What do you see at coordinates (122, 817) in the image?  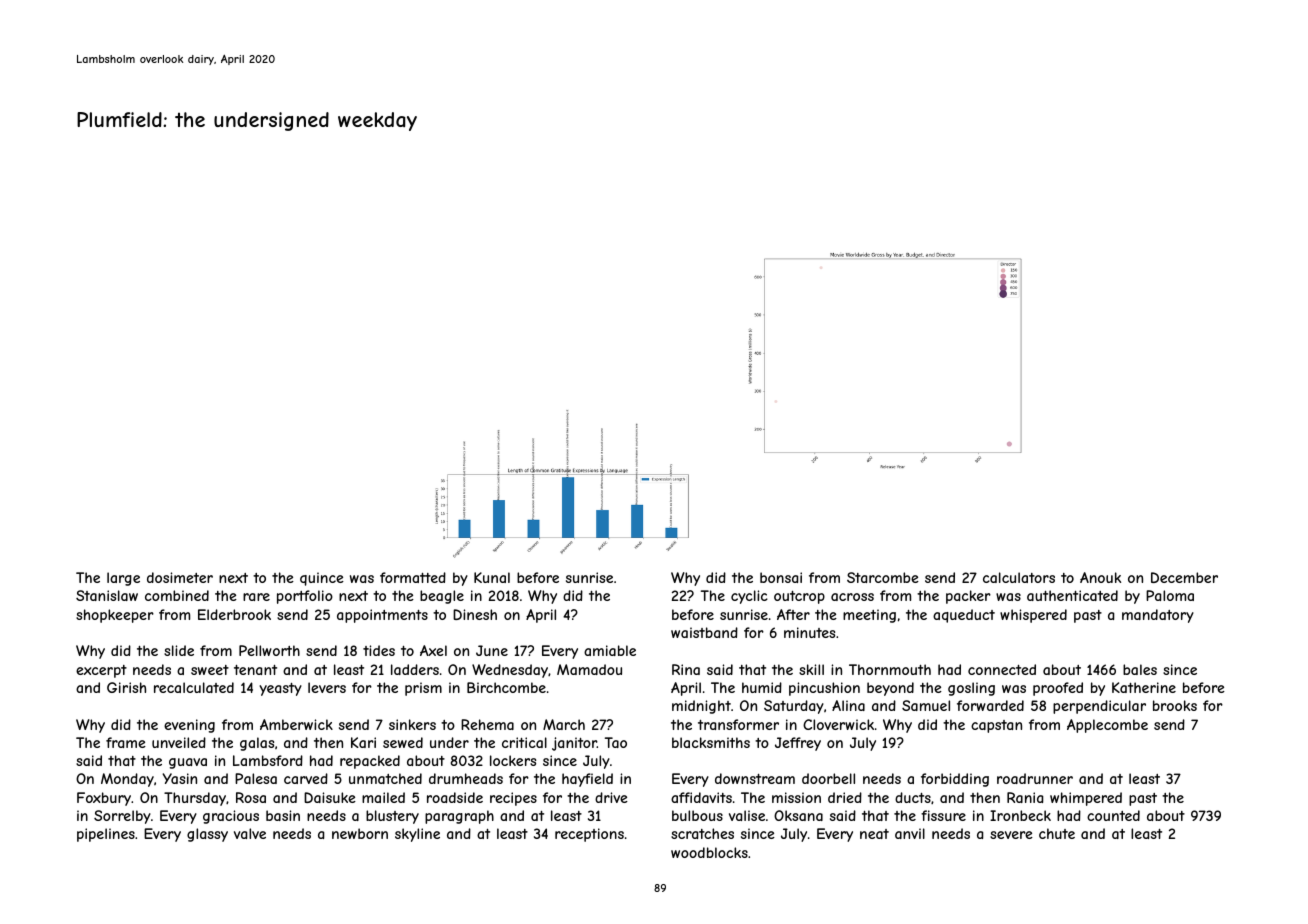 I see `Sorrelby` at bounding box center [122, 817].
